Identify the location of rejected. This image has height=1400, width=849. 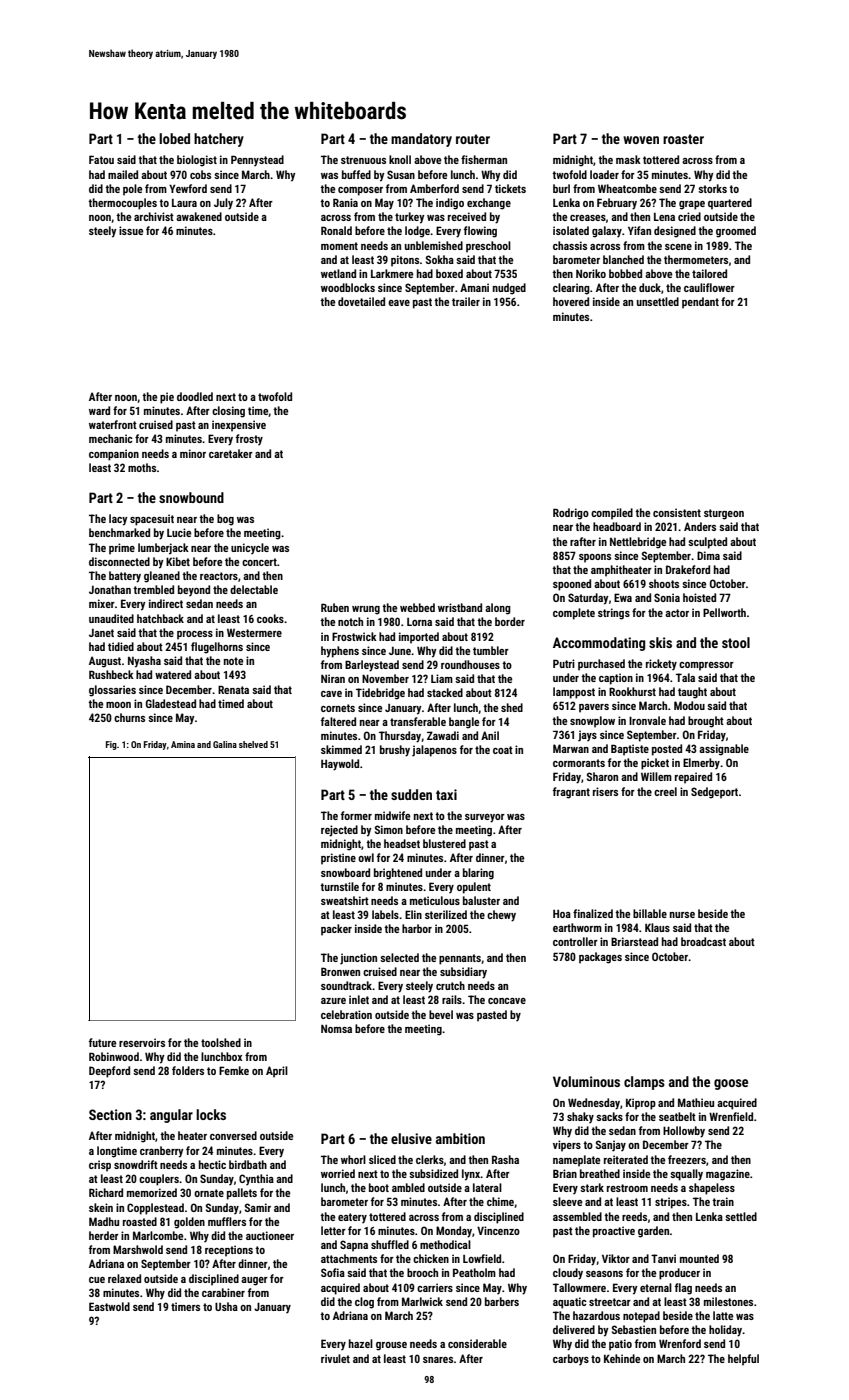
(339, 831).
